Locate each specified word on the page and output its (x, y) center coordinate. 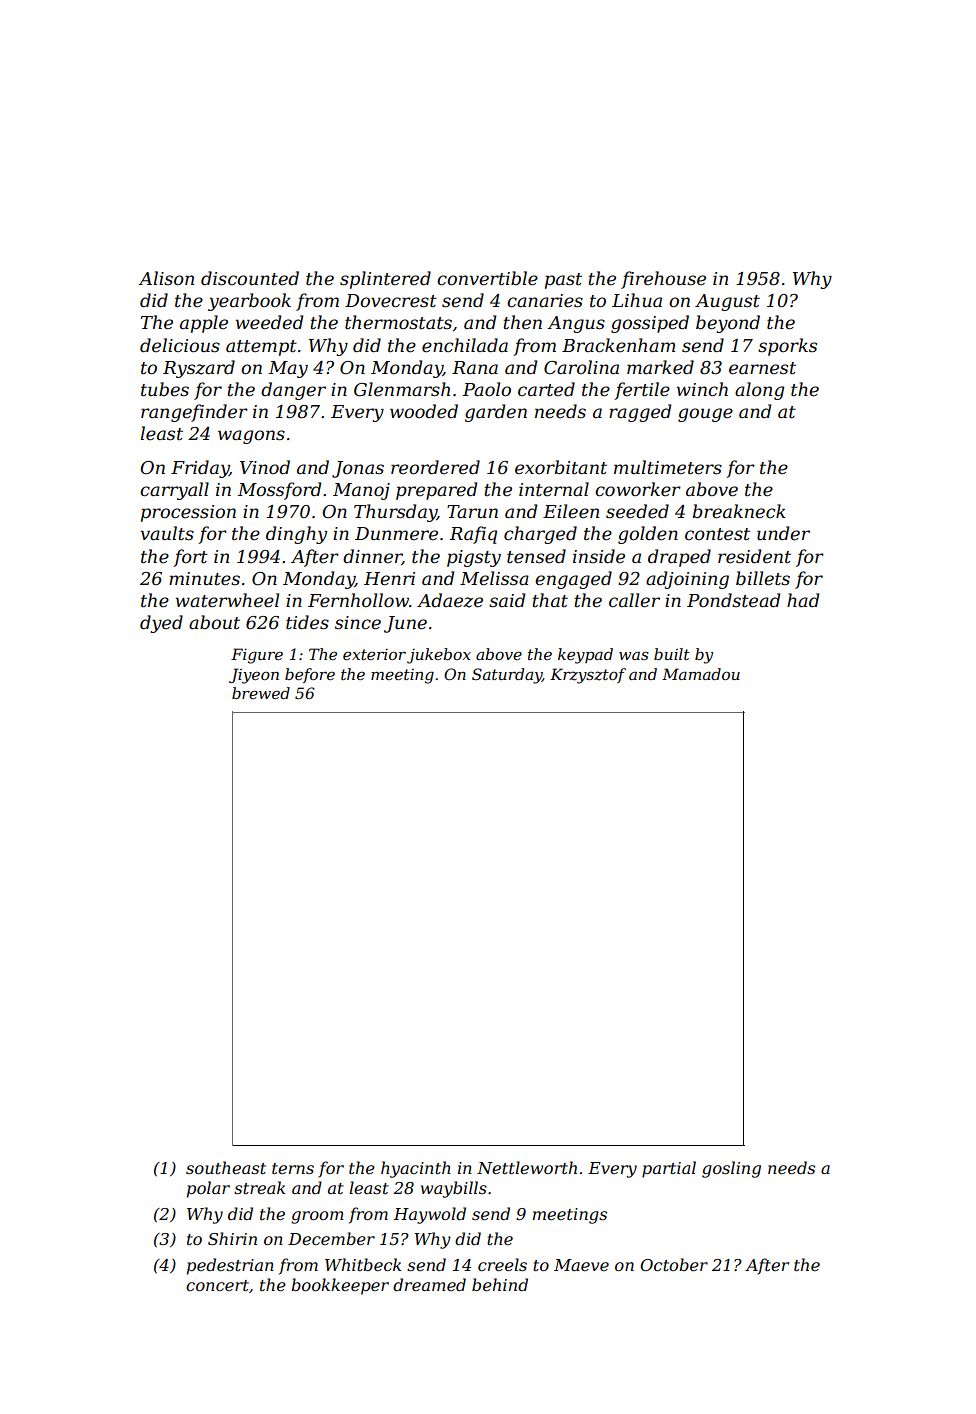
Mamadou (701, 674)
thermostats (398, 322)
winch (702, 389)
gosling (731, 1169)
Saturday (507, 676)
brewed (261, 693)
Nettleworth (527, 1167)
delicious (180, 345)
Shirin (232, 1238)
